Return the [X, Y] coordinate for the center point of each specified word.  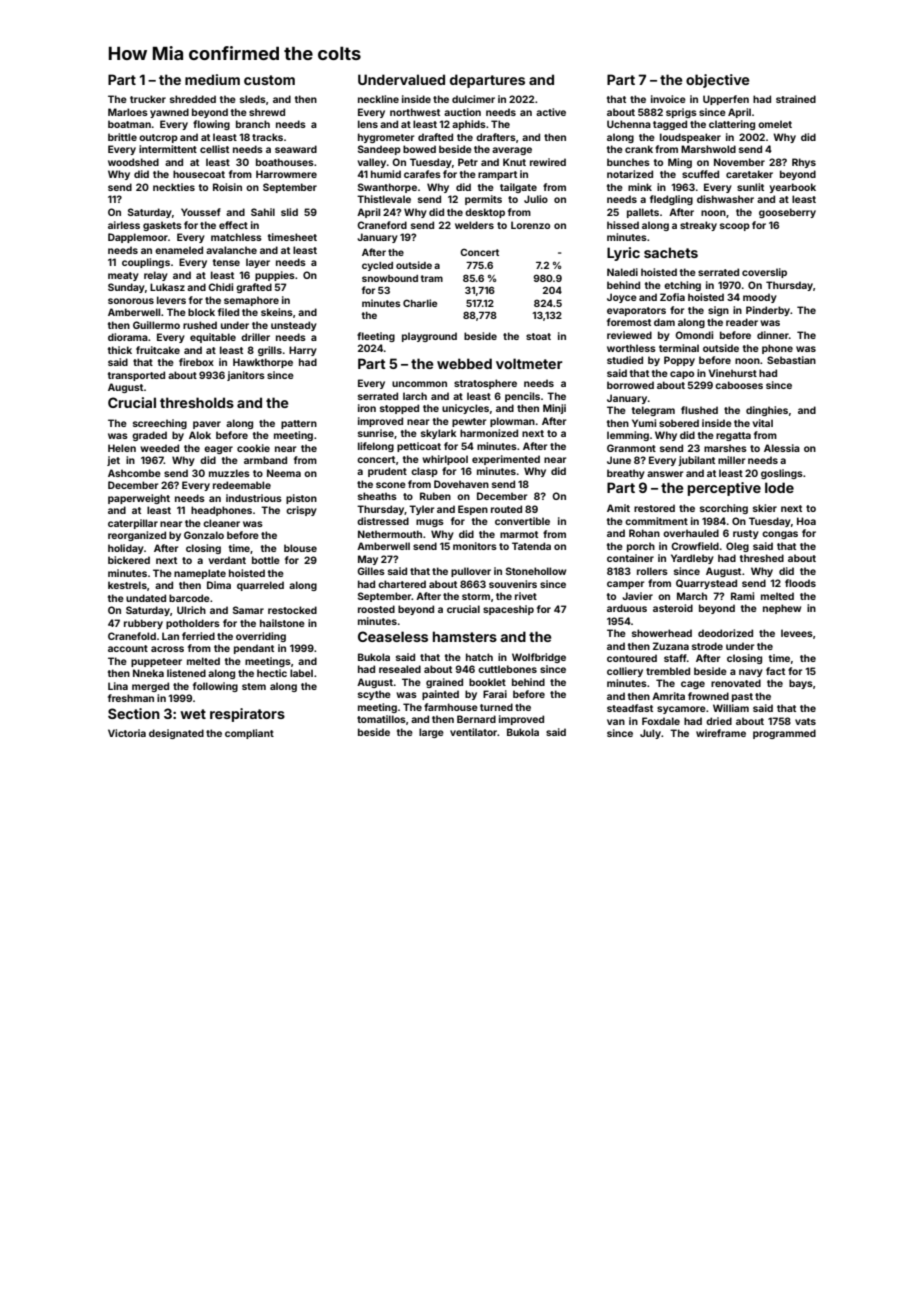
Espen [473, 510]
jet [113, 461]
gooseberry [787, 213]
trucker [148, 99]
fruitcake [158, 350]
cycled [377, 266]
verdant [227, 560]
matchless [236, 237]
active [551, 112]
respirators [247, 715]
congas [780, 535]
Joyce [622, 298]
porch [641, 547]
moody [760, 298]
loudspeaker [690, 138]
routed [506, 509]
